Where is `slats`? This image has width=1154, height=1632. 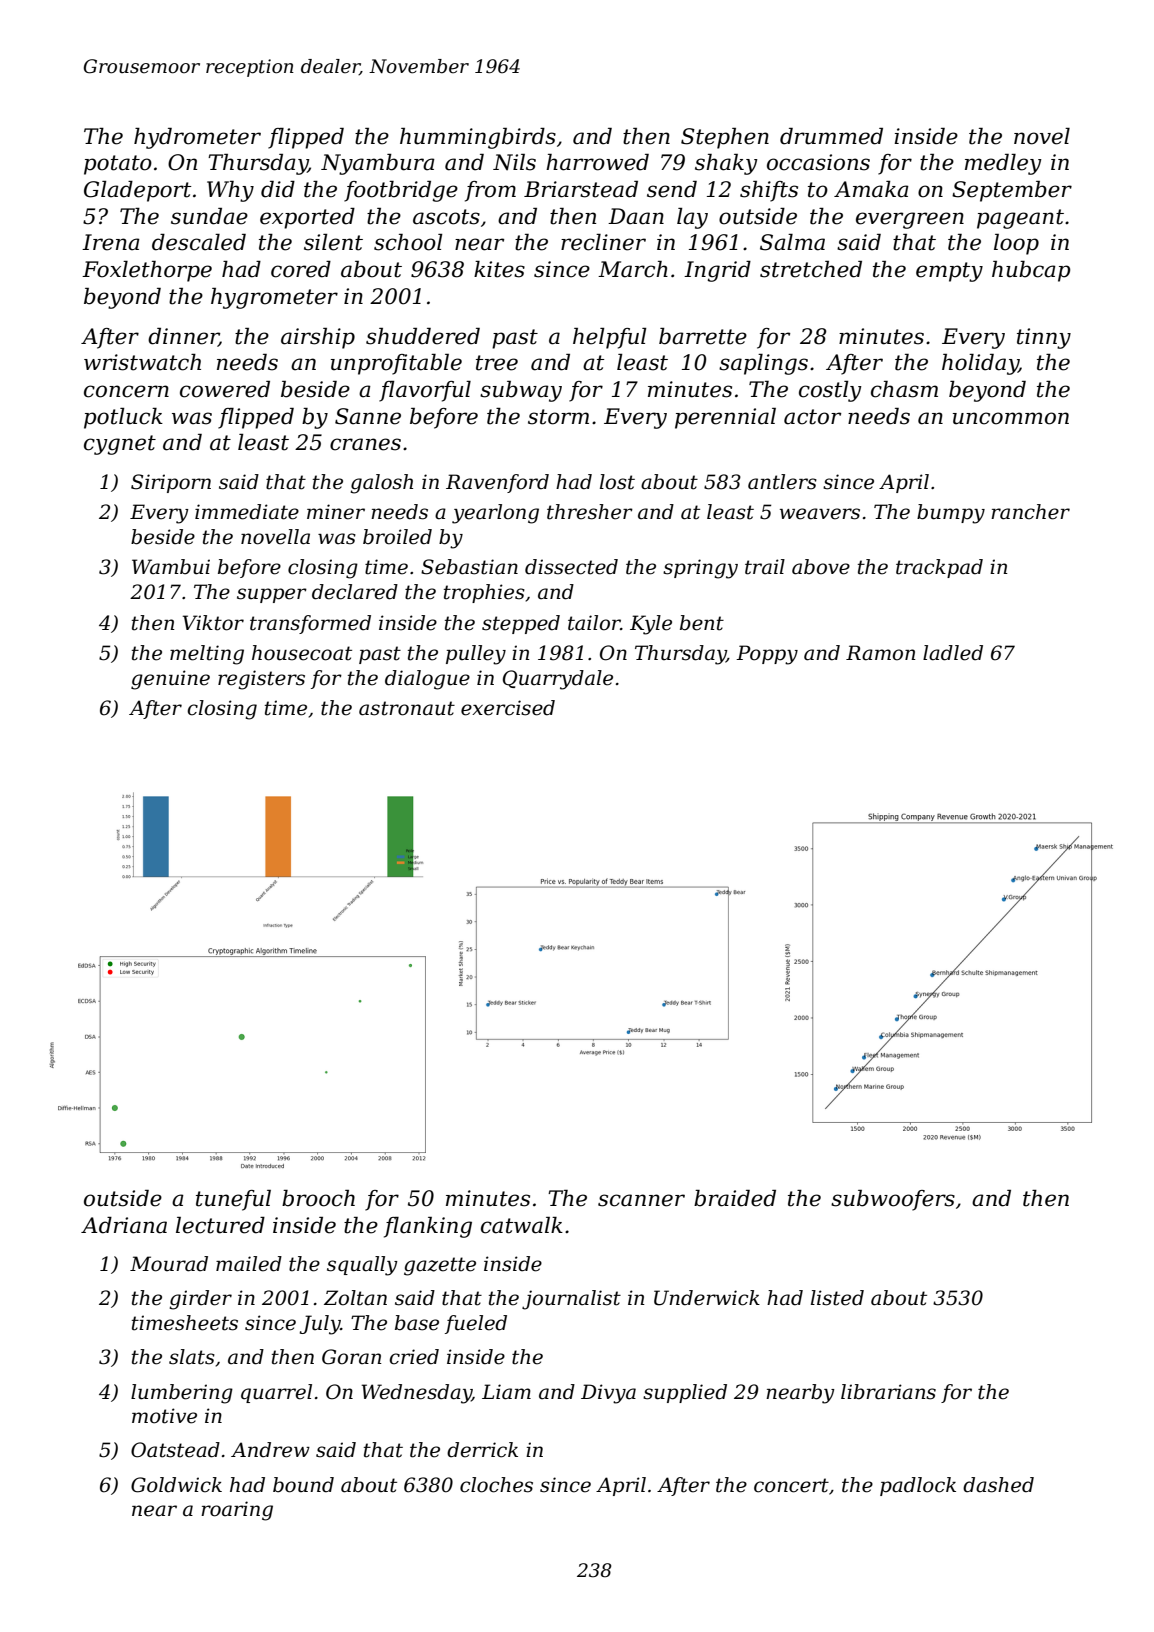 slats is located at coordinates (192, 1357).
